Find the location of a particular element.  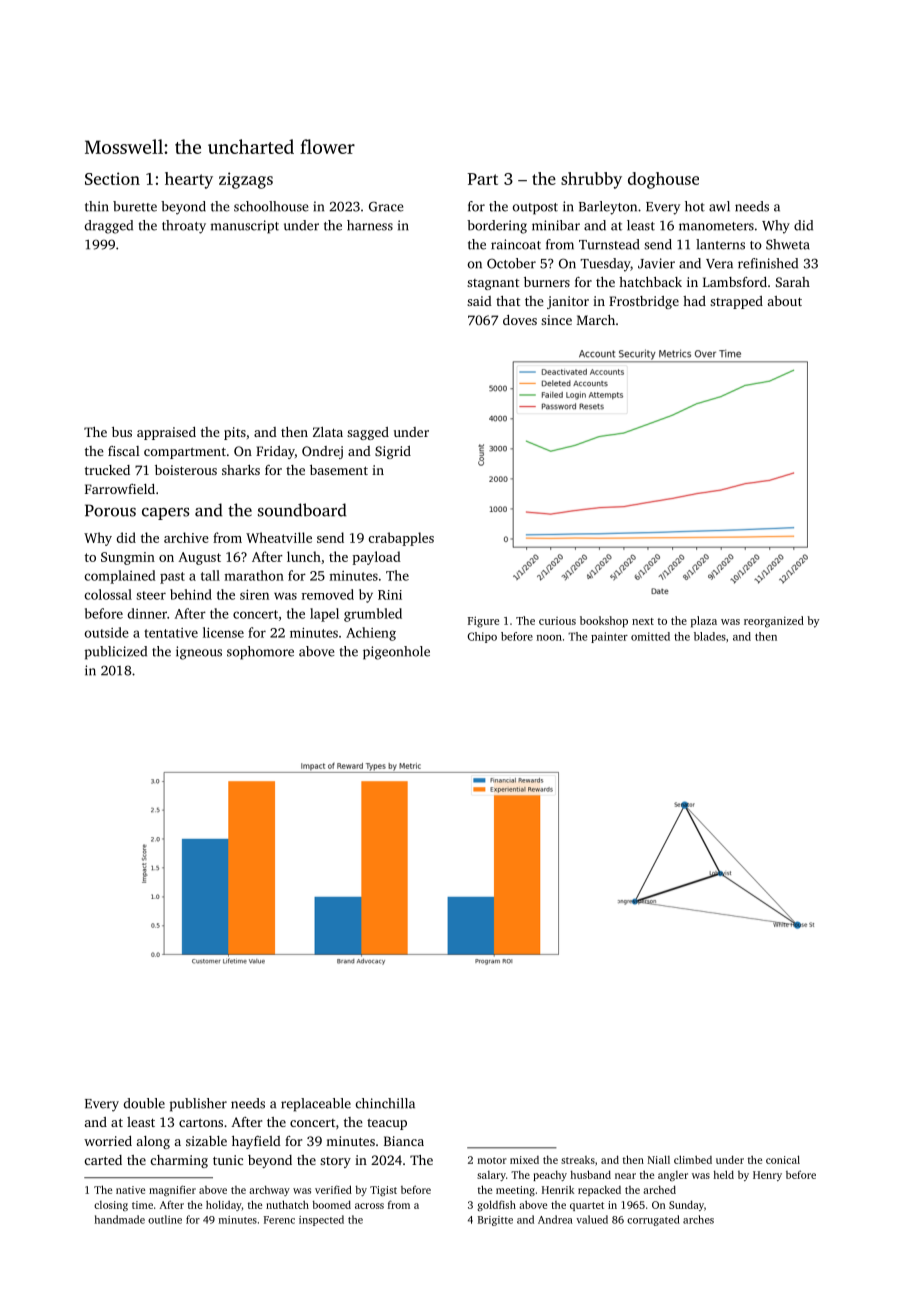

bus is located at coordinates (122, 432).
